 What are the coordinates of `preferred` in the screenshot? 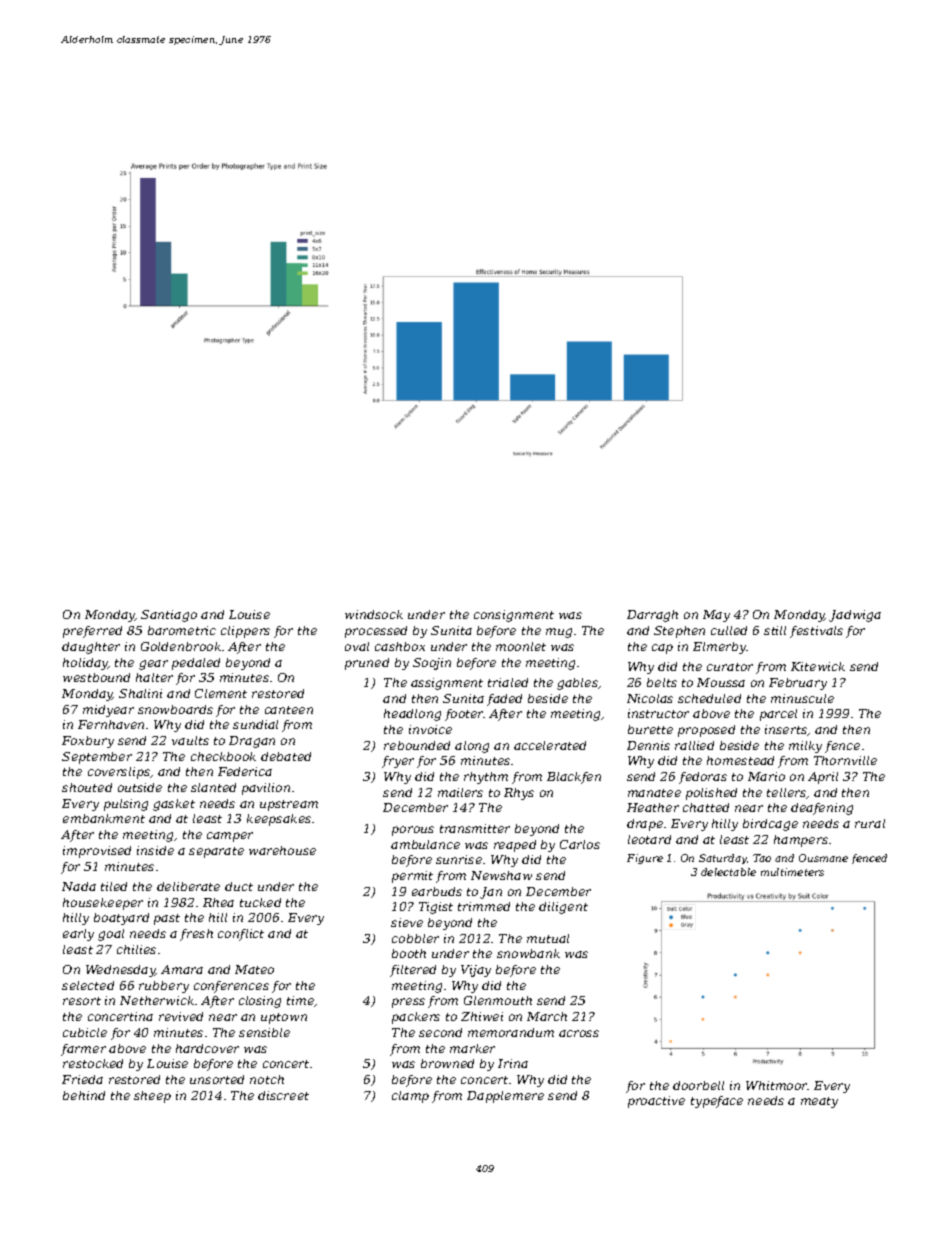 It's located at (92, 632).
